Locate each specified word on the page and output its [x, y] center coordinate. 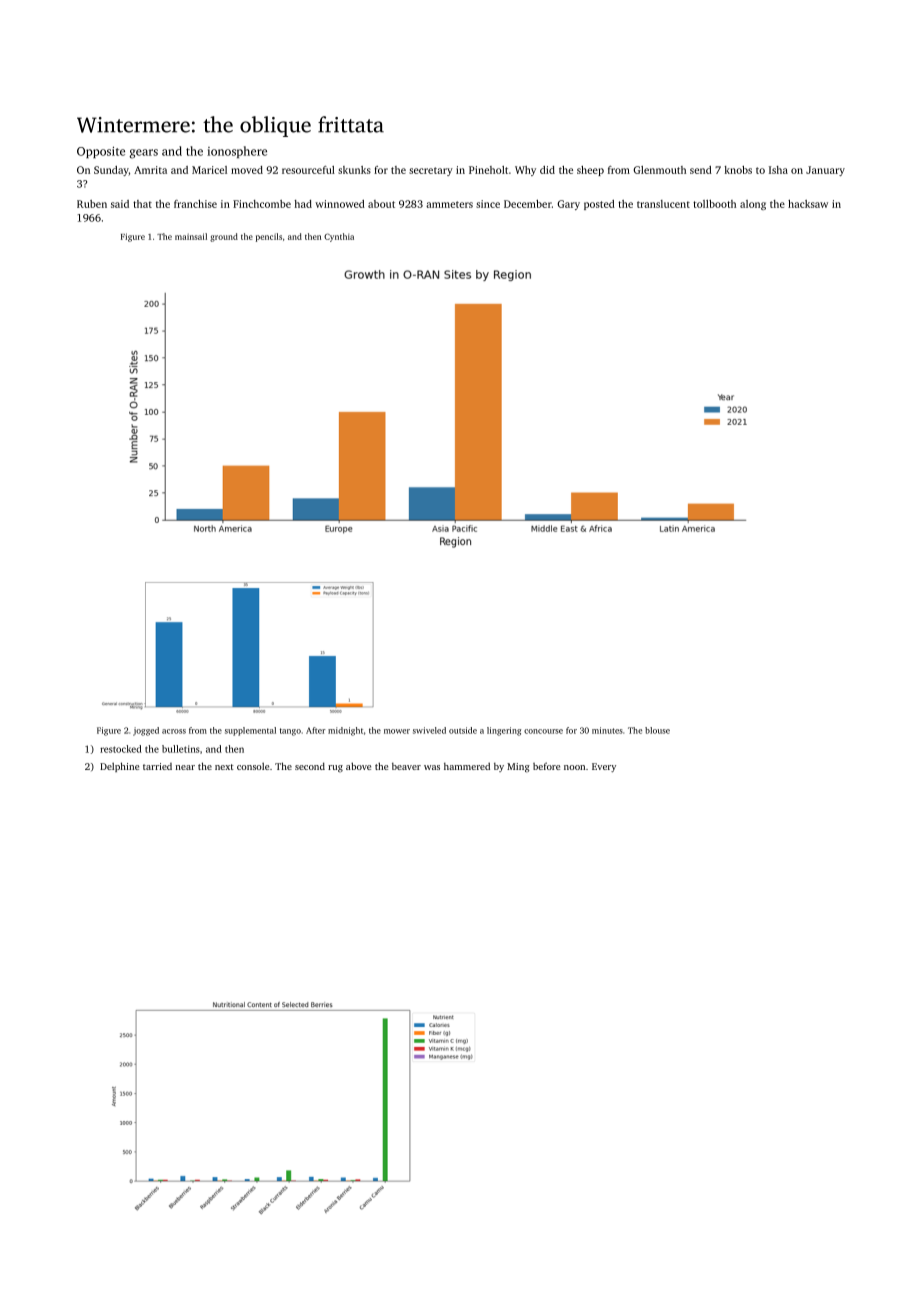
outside [463, 730]
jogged [146, 731]
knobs [738, 170]
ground [224, 237]
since [488, 204]
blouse [657, 730]
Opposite [101, 152]
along [753, 205]
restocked [121, 749]
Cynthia [339, 237]
